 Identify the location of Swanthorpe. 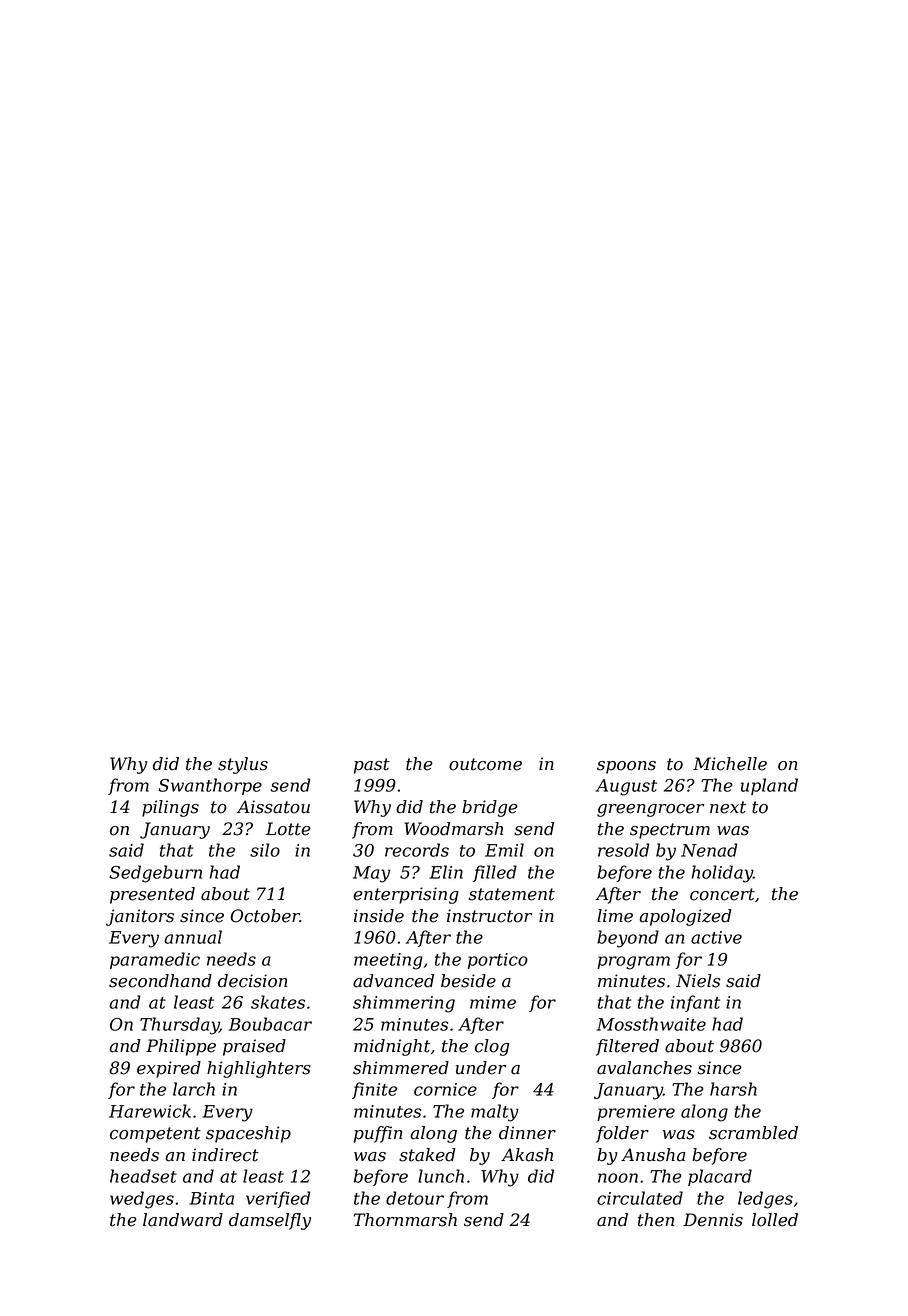
(210, 786).
